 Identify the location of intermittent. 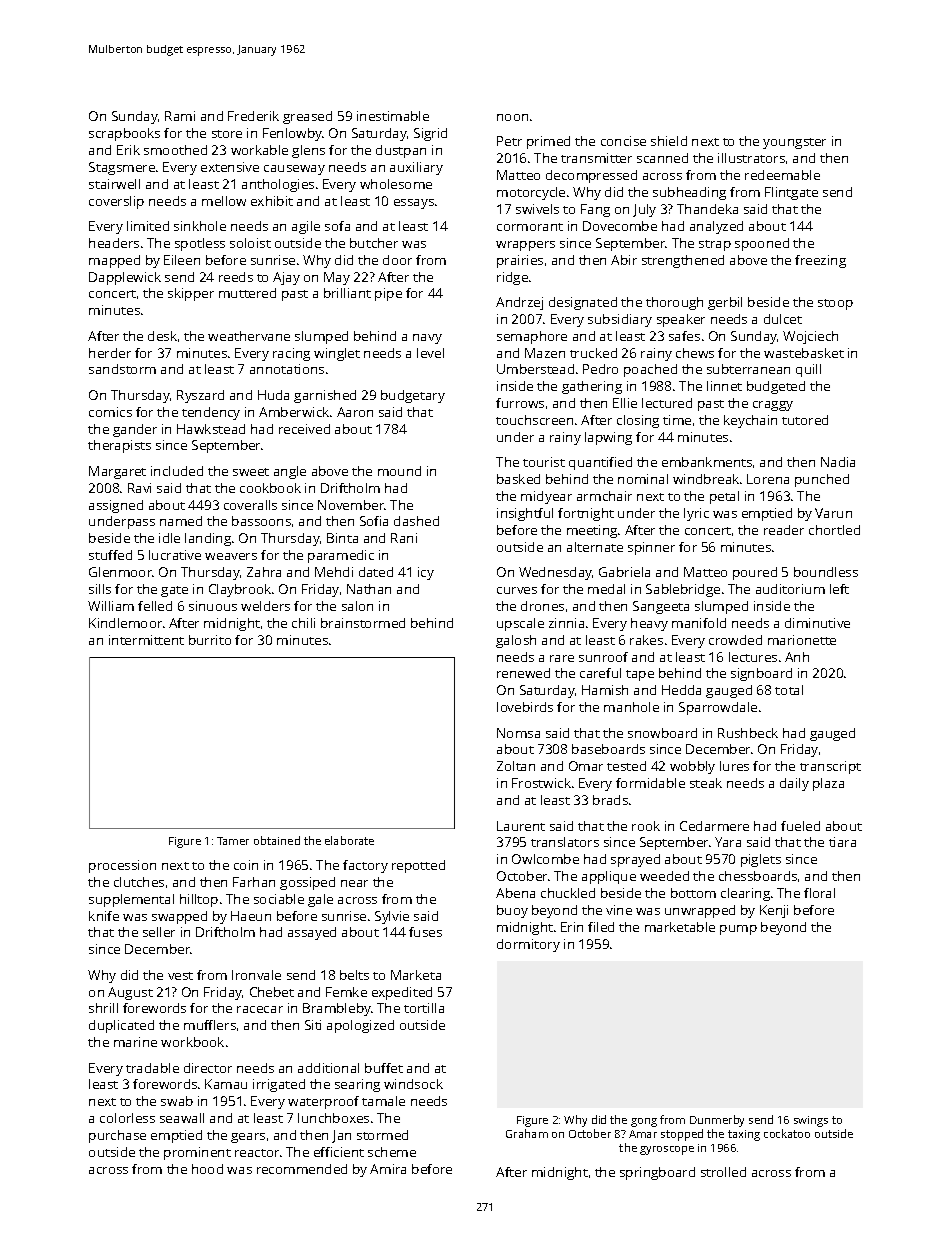
(146, 640).
